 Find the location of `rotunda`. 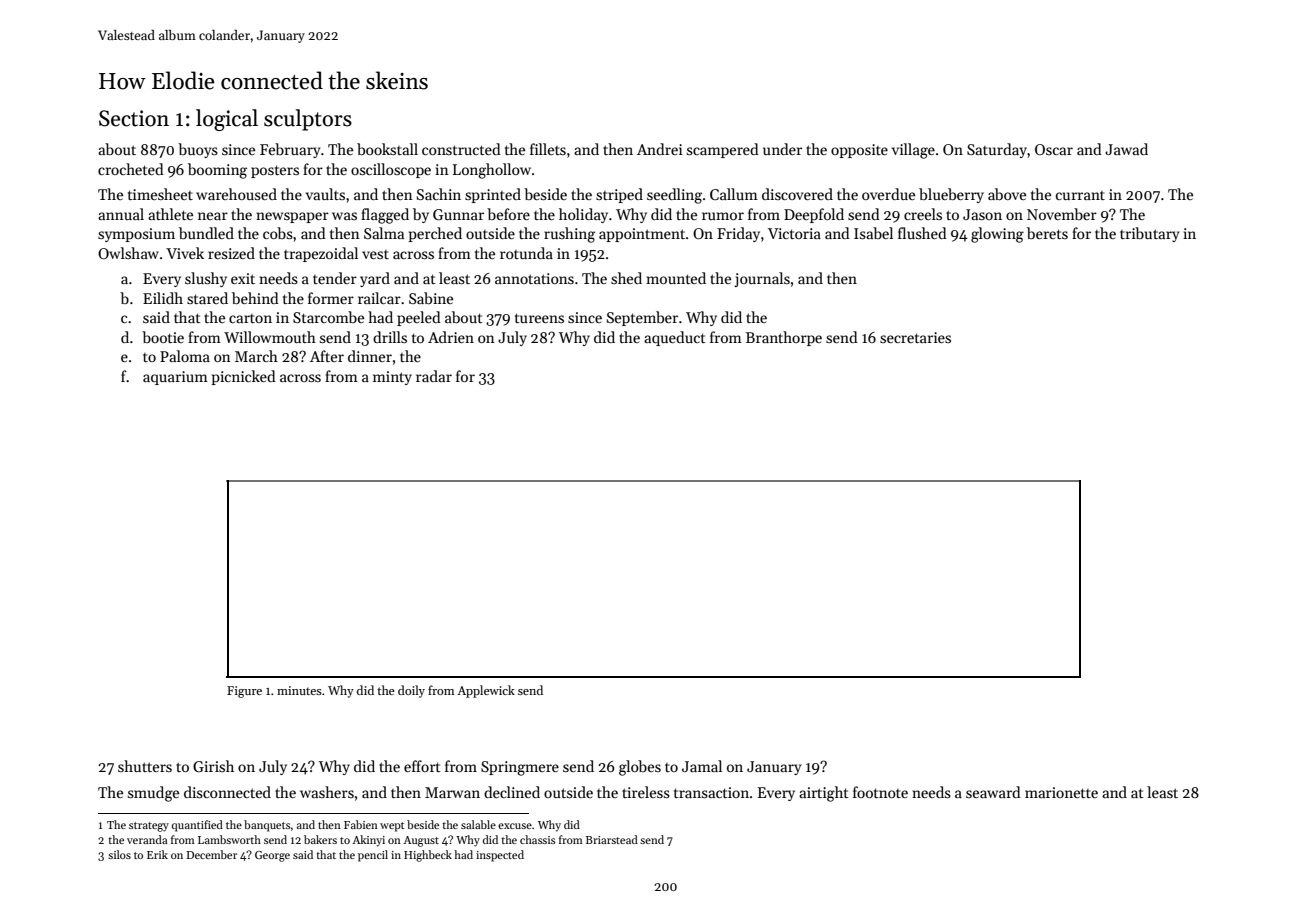

rotunda is located at coordinates (526, 253).
